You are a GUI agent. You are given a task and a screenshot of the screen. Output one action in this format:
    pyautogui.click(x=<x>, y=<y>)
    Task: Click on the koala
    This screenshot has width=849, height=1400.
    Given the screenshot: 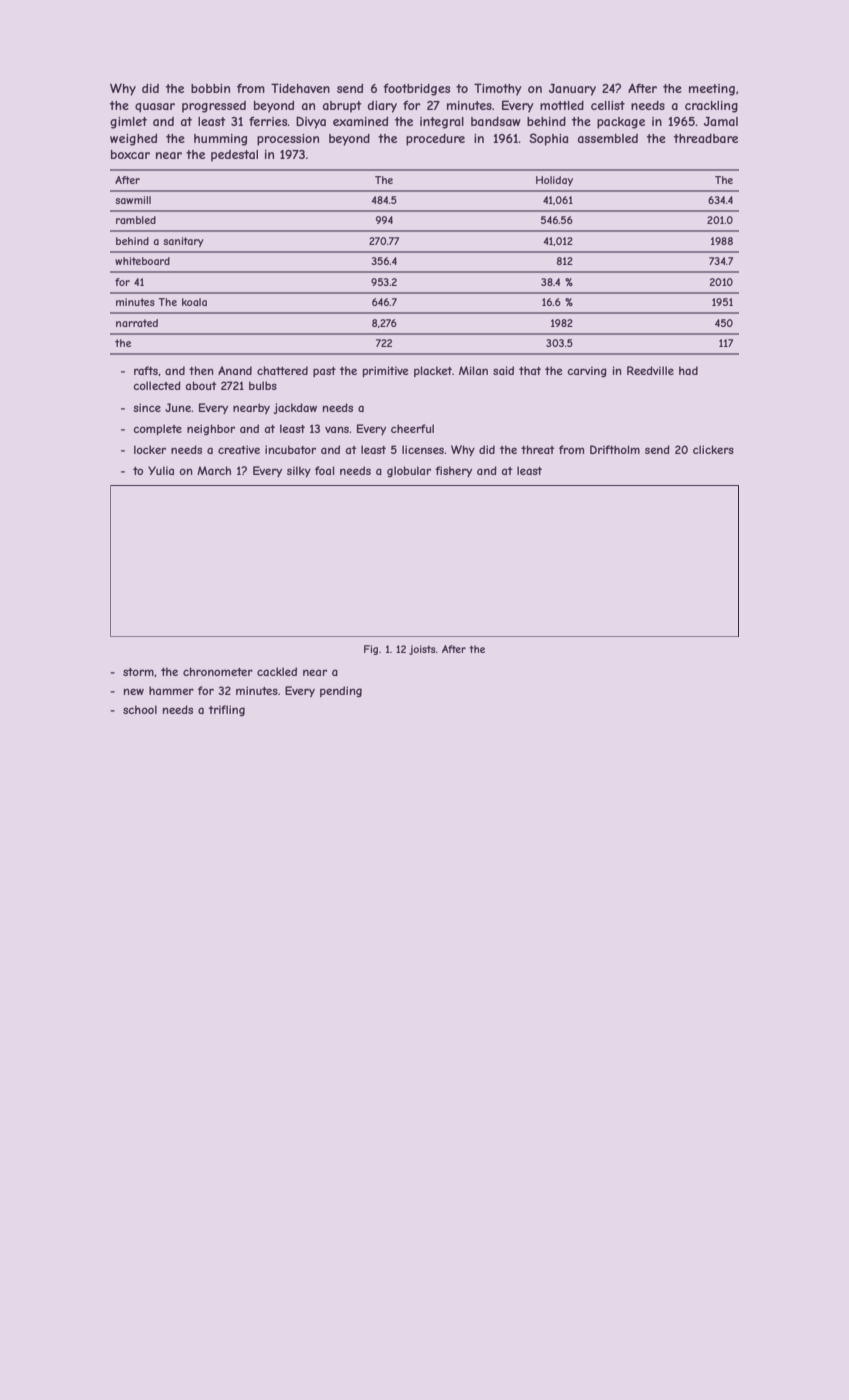 What is the action you would take?
    pyautogui.click(x=194, y=302)
